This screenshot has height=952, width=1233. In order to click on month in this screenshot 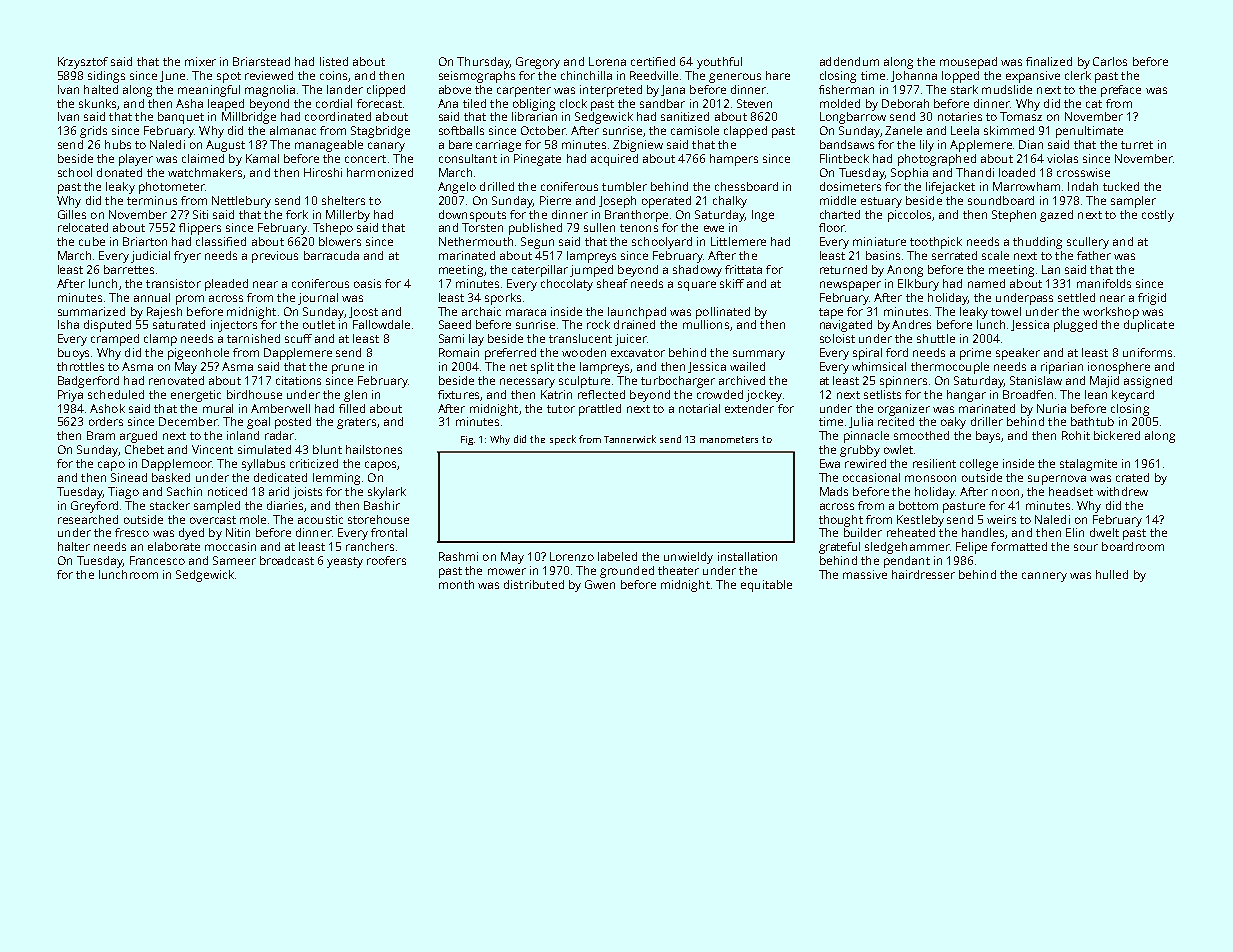, I will do `click(456, 584)`.
